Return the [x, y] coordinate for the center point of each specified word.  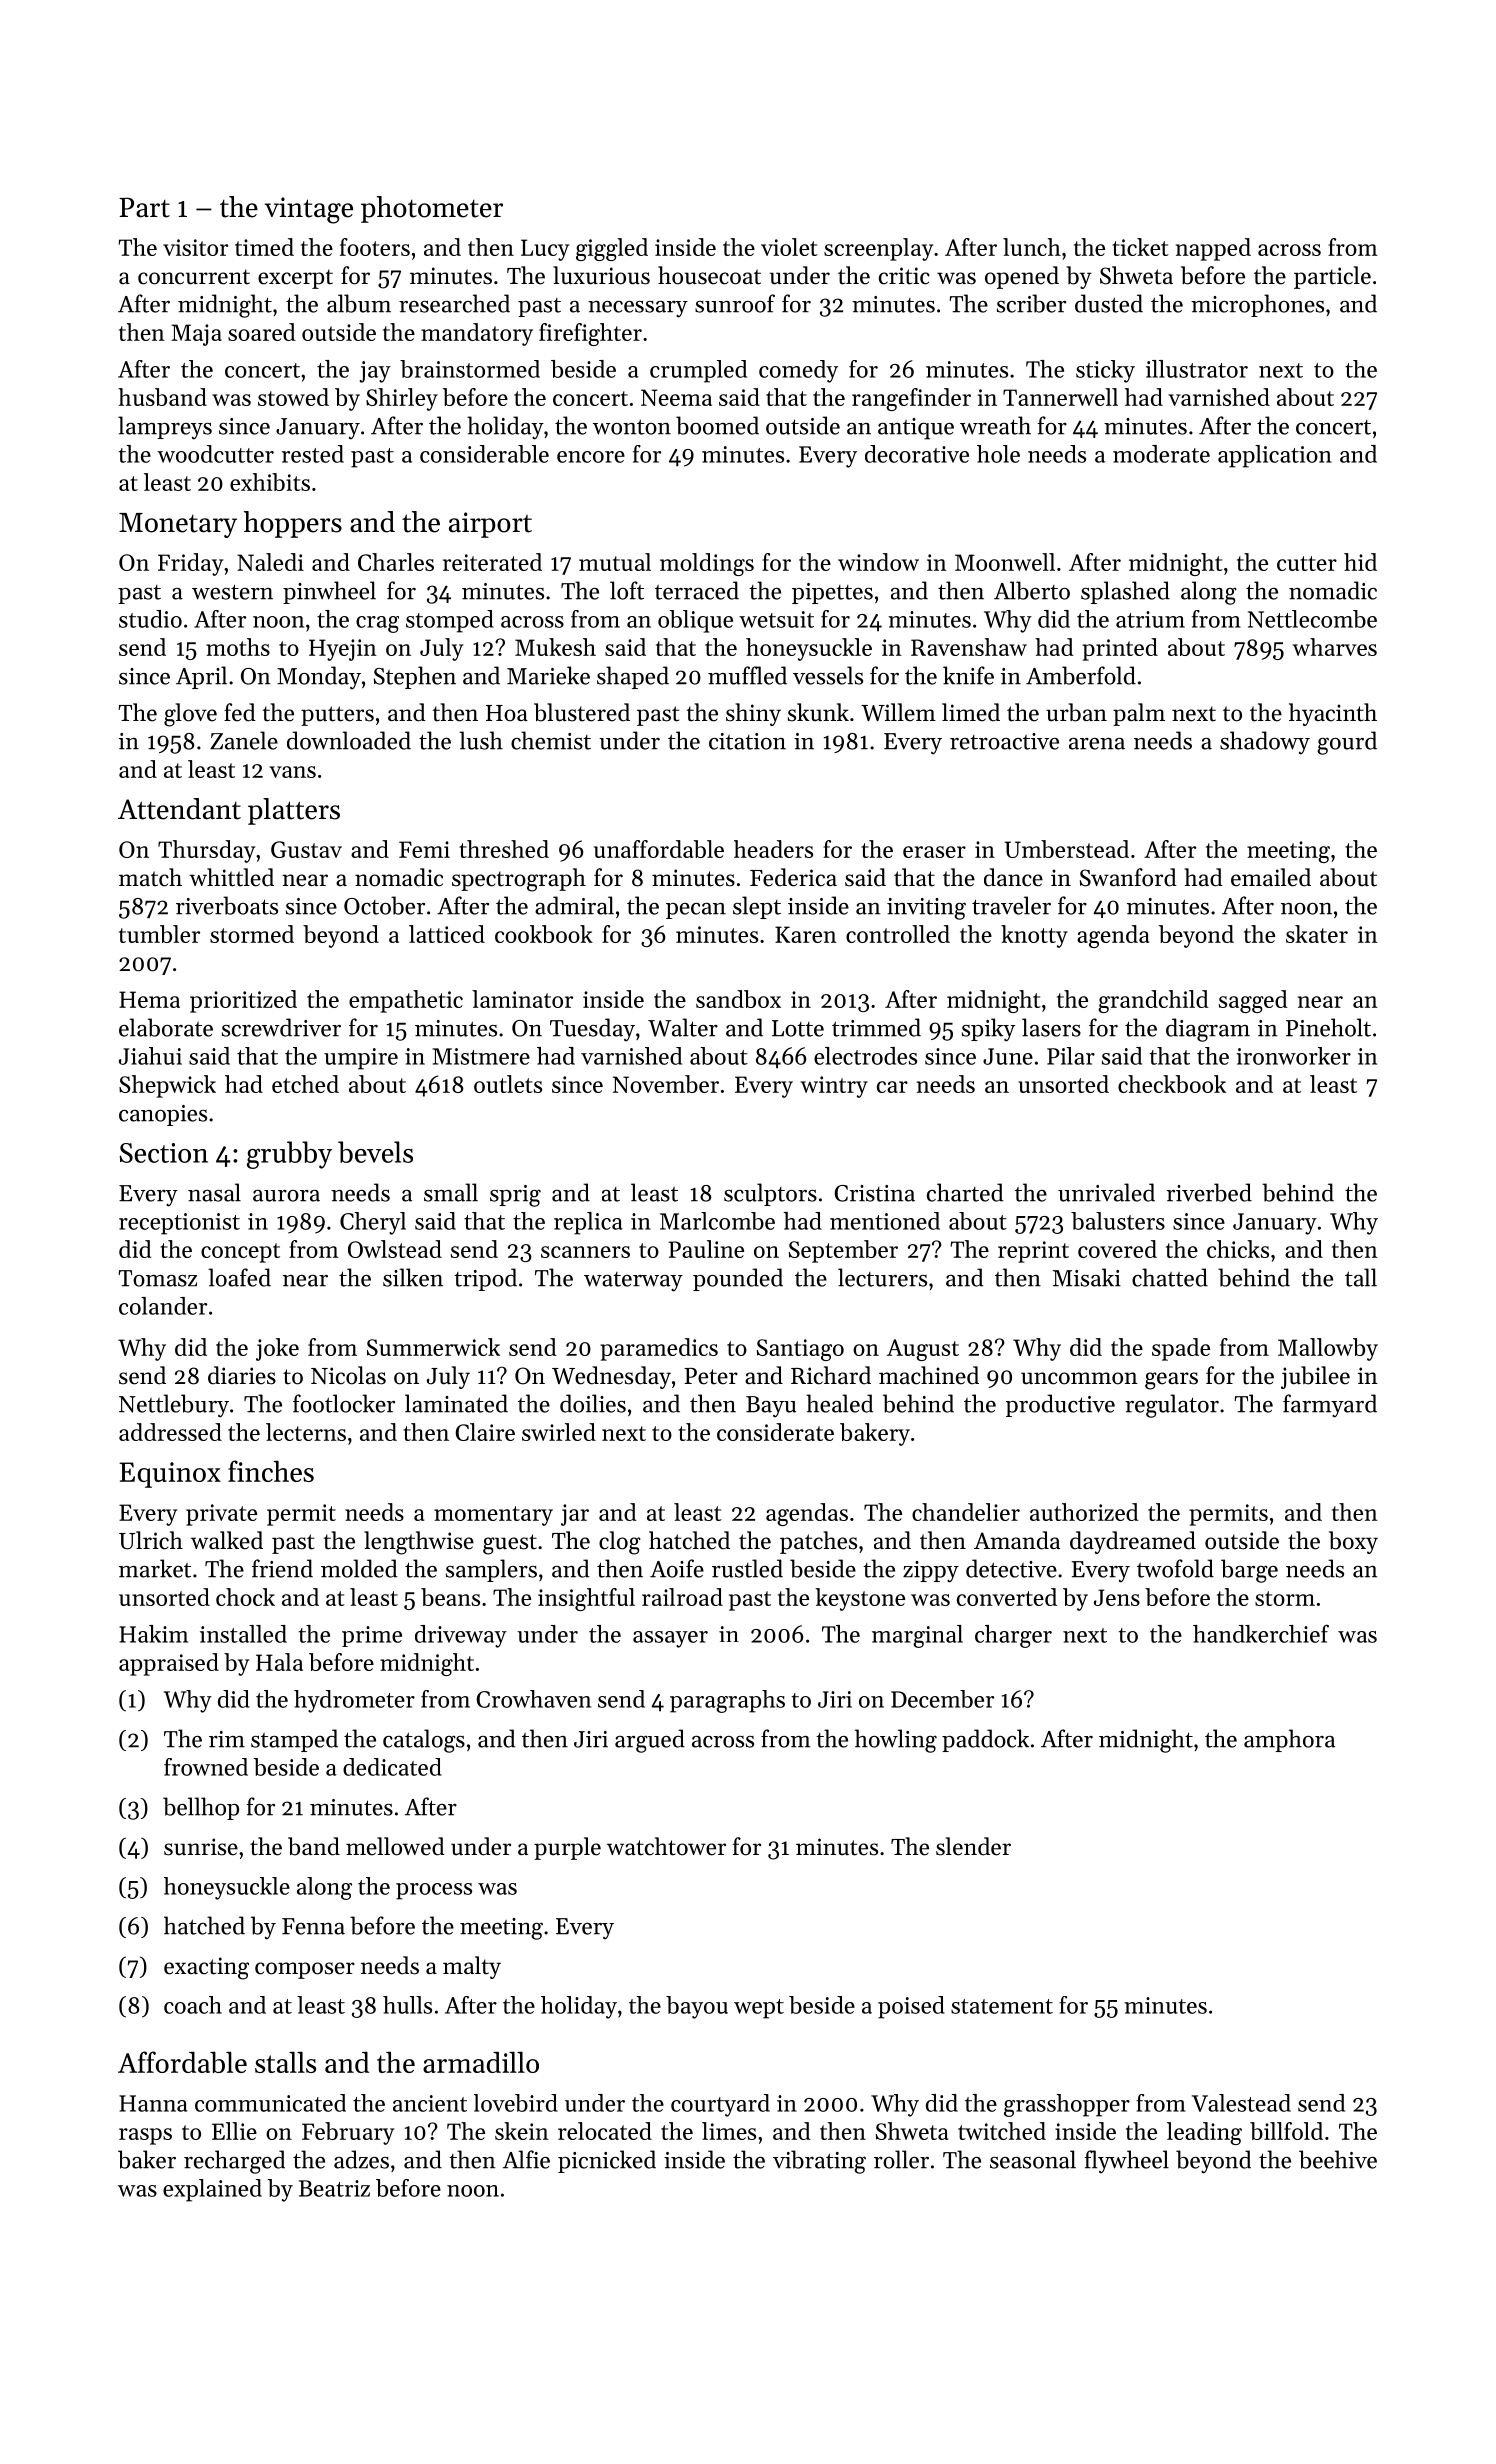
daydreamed [1133, 1542]
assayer [670, 1639]
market [155, 1568]
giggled [612, 249]
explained [212, 2190]
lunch [1032, 247]
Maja [196, 335]
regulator [1172, 1406]
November [666, 1084]
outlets [508, 1084]
